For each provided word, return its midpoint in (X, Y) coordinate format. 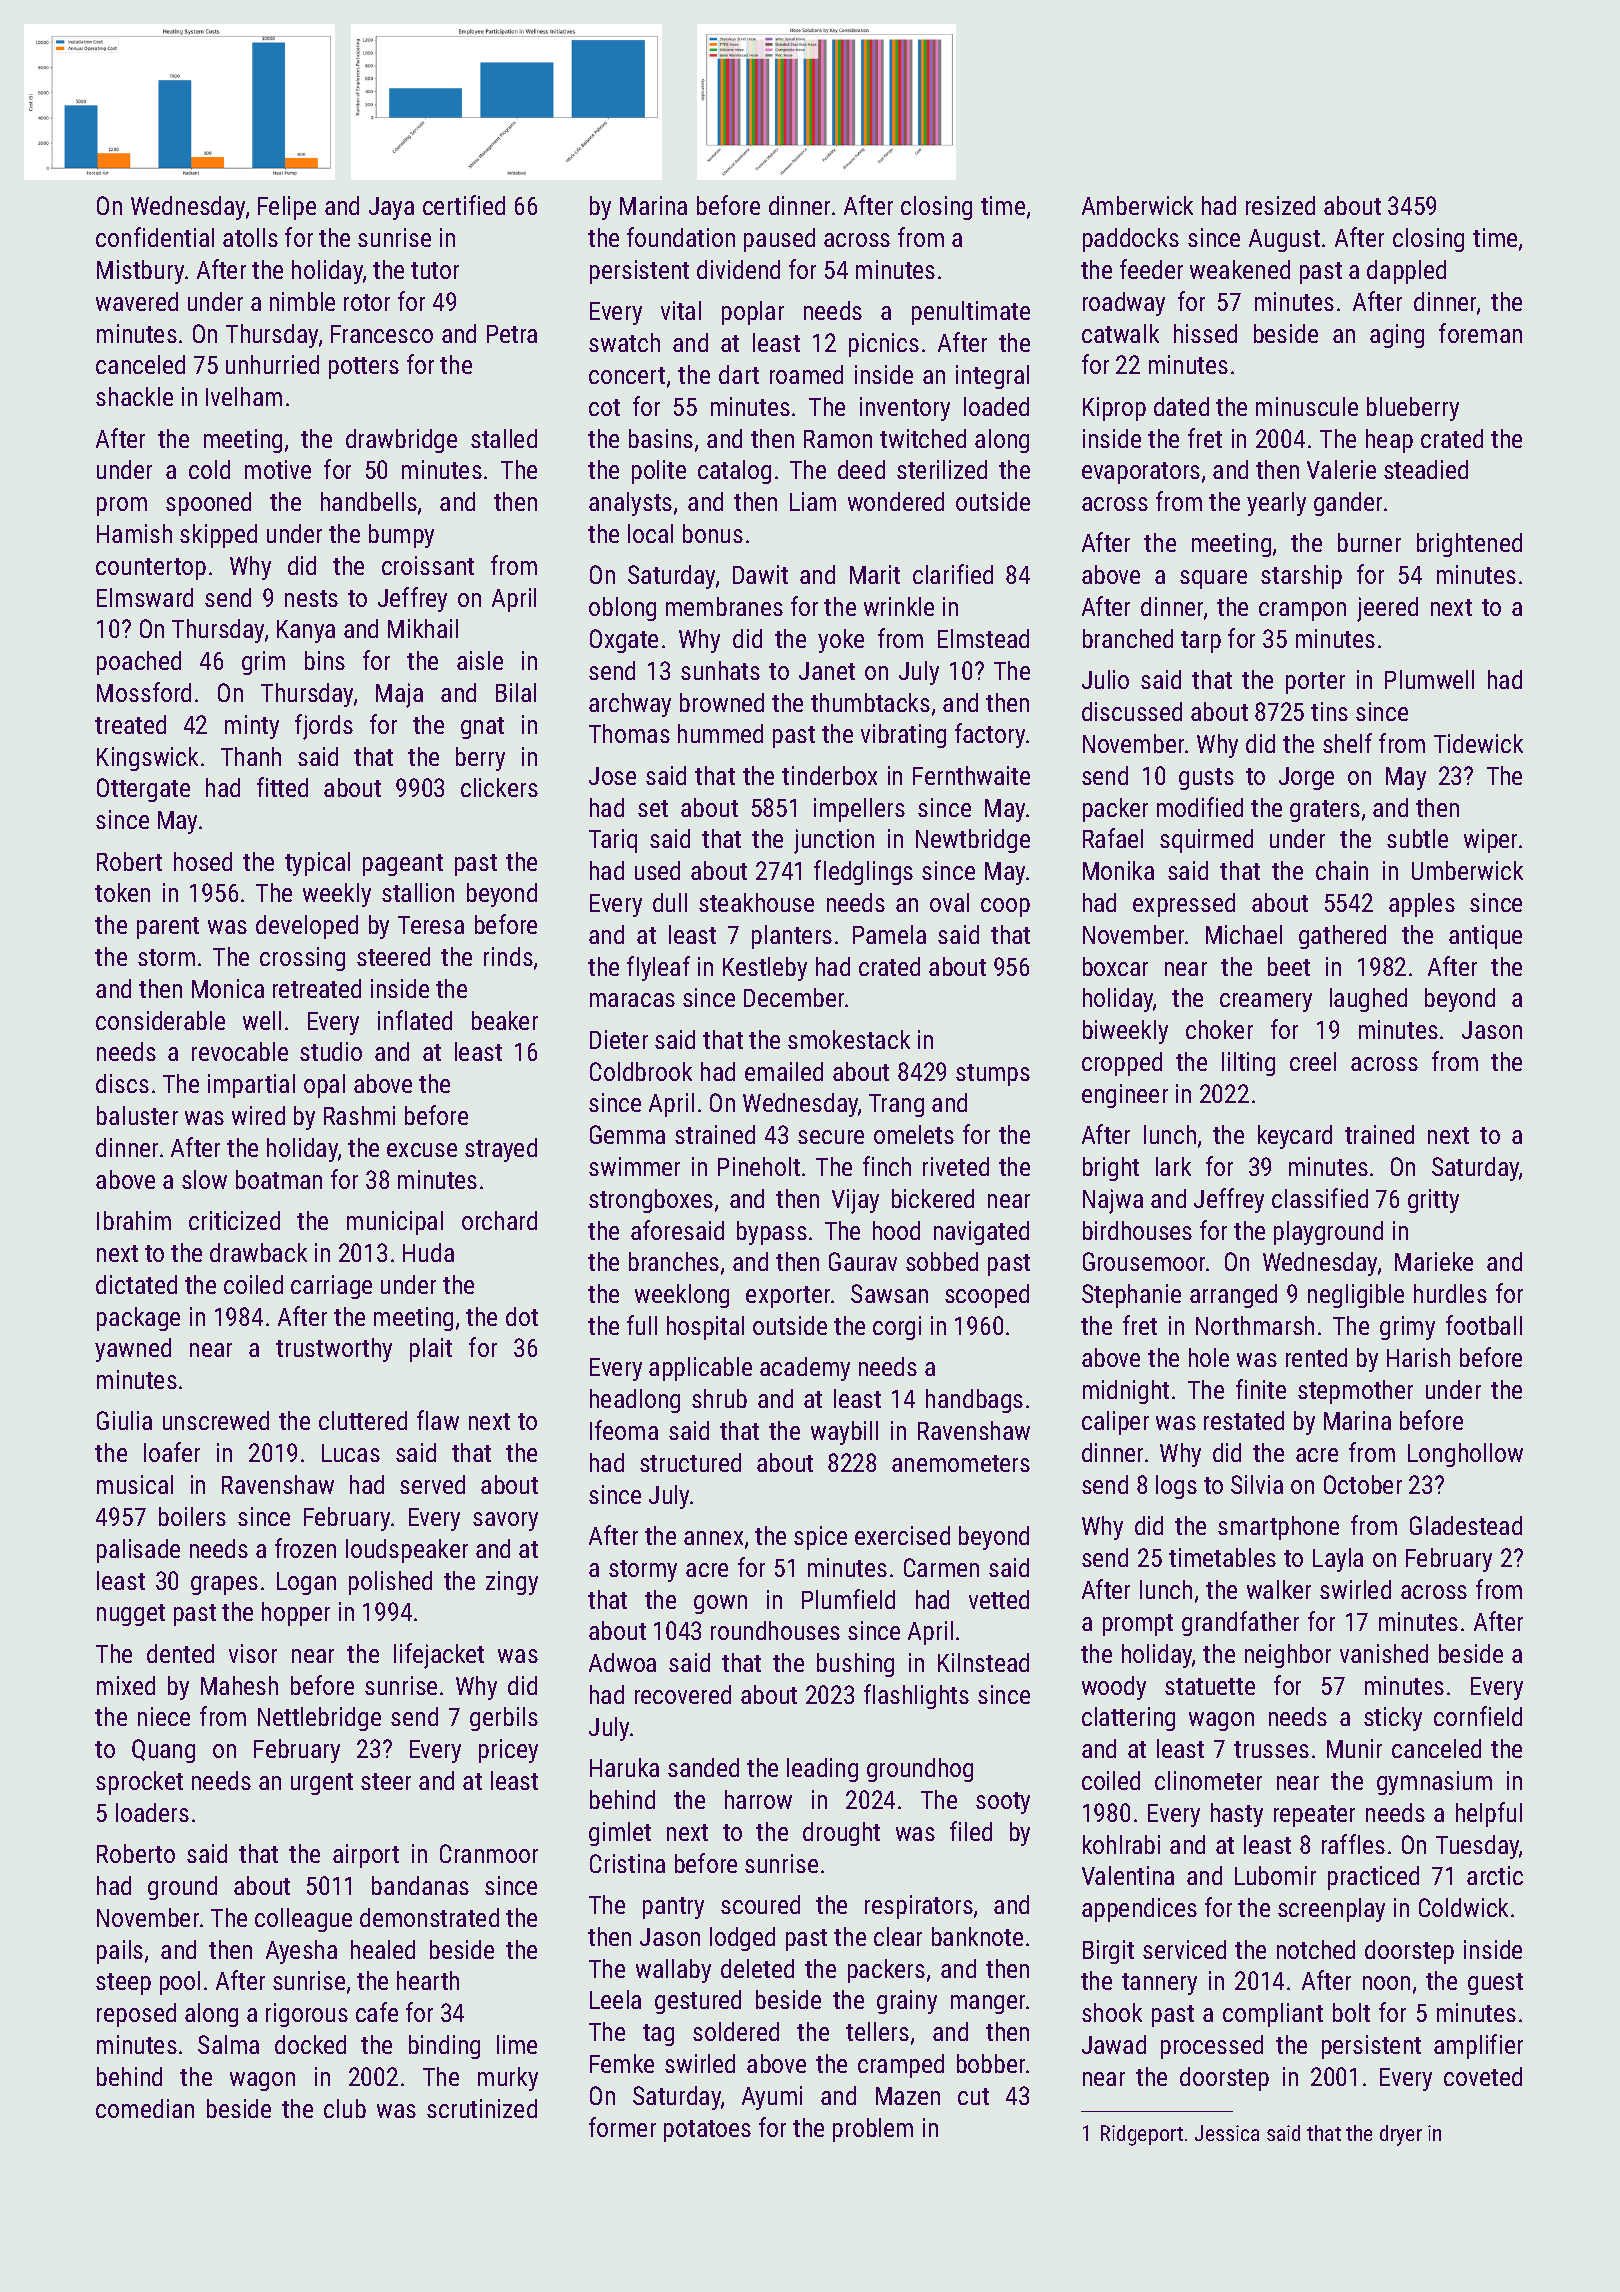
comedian (145, 2108)
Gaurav (863, 1261)
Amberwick (1137, 205)
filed (971, 1831)
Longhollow (1465, 1455)
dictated (136, 1284)
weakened (1240, 269)
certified (464, 205)
